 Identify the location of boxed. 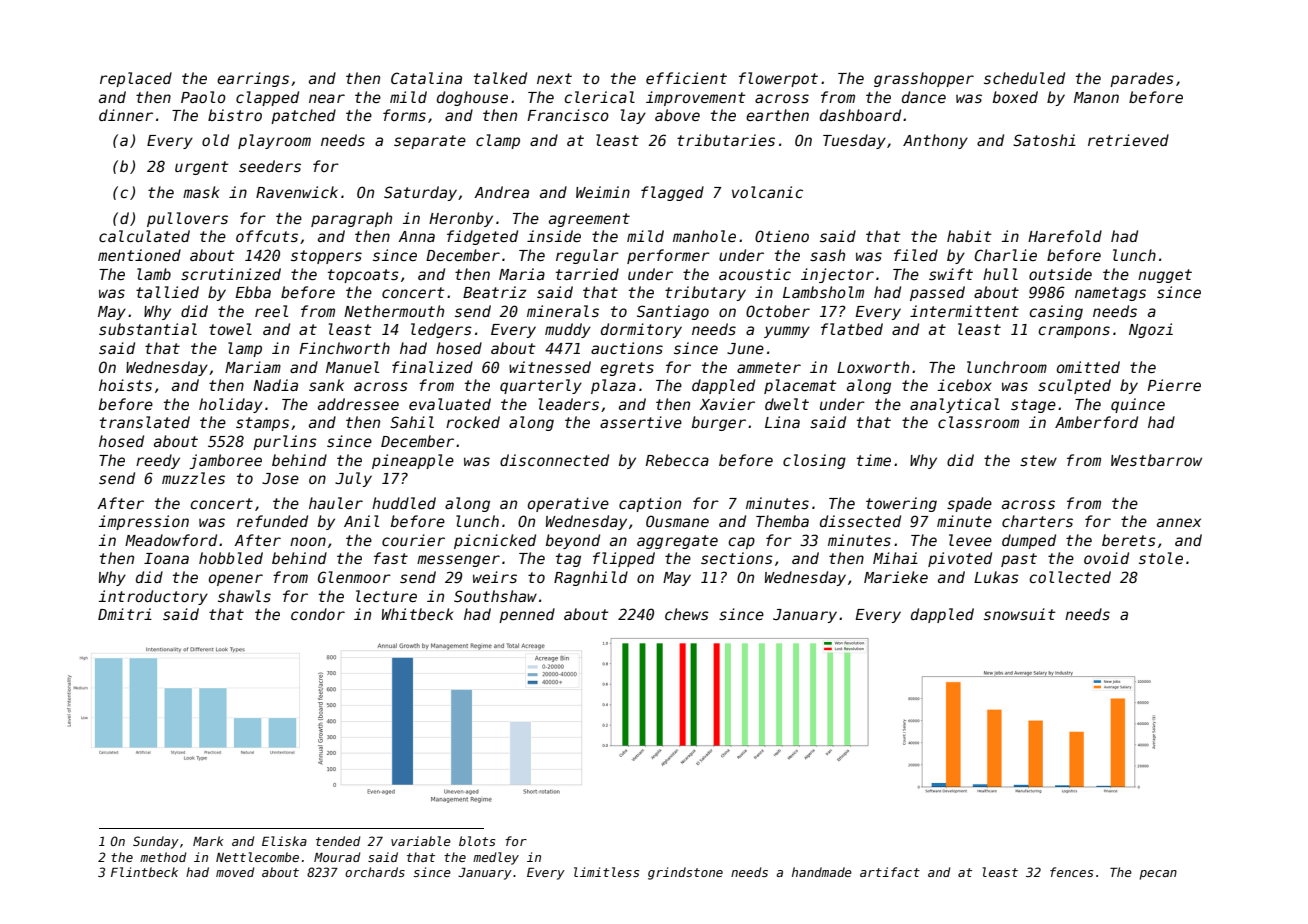
(1015, 97).
